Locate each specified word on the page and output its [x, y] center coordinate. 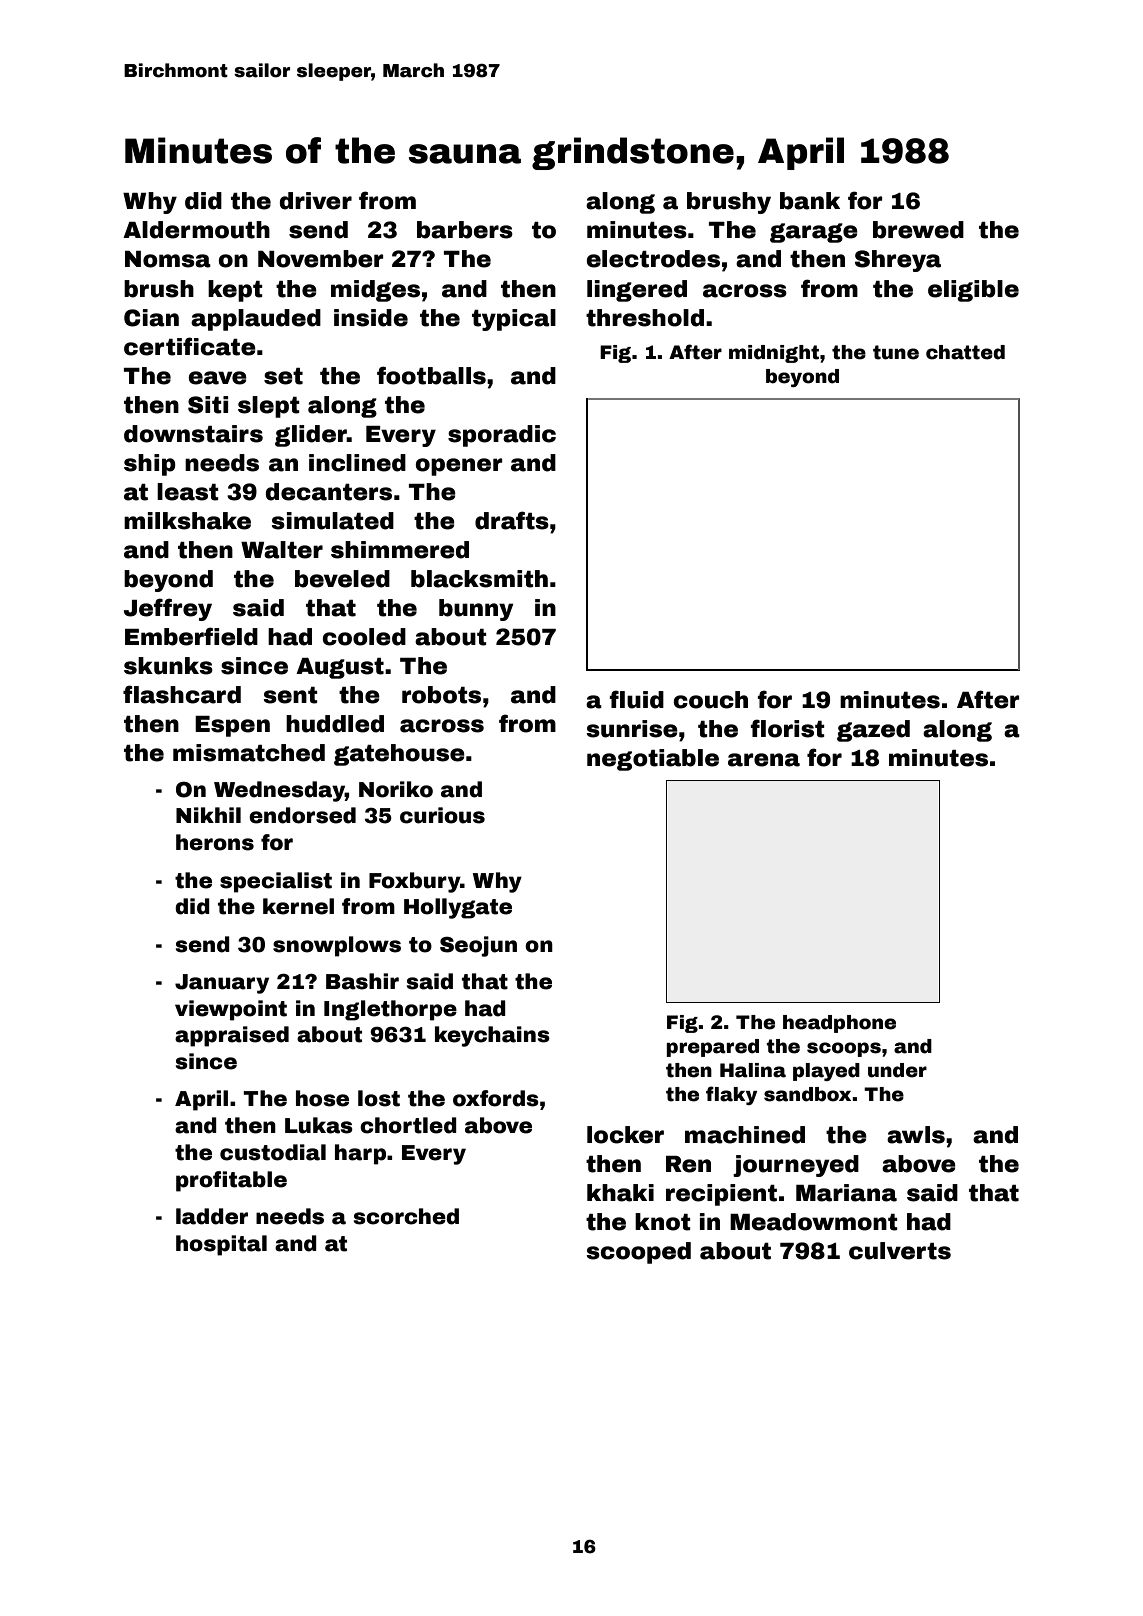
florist [788, 728]
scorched [406, 1216]
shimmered [400, 550]
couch [710, 700]
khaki [620, 1193]
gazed [873, 731]
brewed [918, 230]
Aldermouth [196, 230]
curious [442, 815]
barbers [465, 230]
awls [916, 1135]
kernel [298, 906]
